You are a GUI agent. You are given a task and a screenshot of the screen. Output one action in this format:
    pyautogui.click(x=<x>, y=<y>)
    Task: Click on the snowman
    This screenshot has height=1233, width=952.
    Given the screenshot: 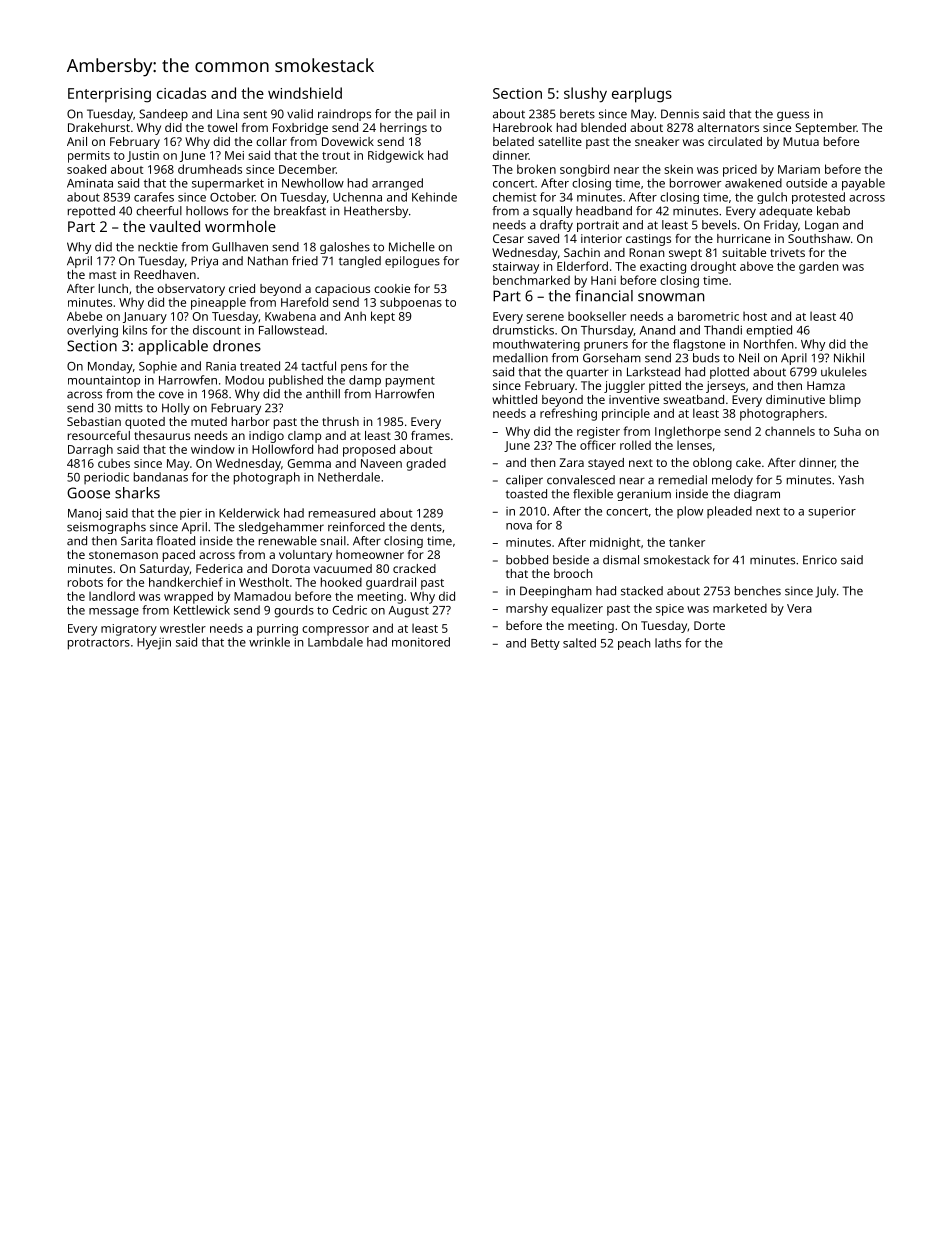 What is the action you would take?
    pyautogui.click(x=671, y=297)
